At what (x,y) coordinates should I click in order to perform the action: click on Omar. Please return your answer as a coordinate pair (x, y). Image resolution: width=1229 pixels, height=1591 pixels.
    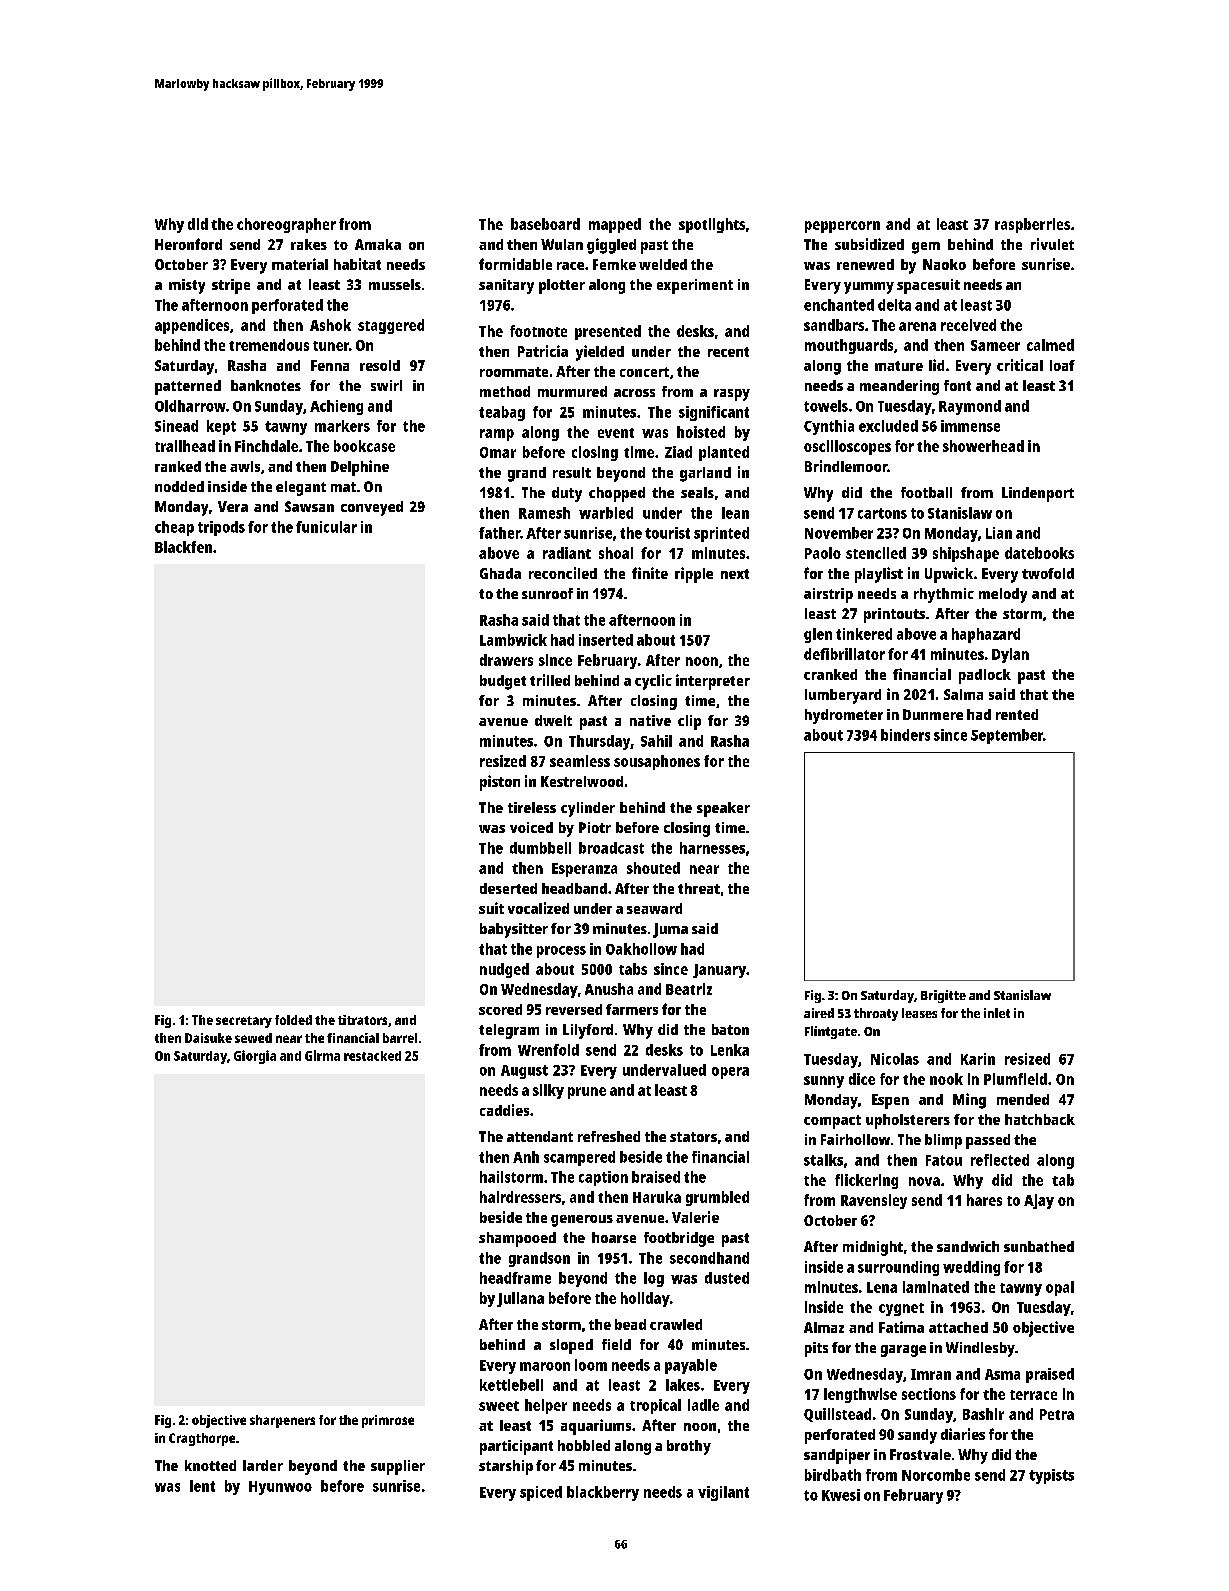
    Looking at the image, I should click on (498, 452).
